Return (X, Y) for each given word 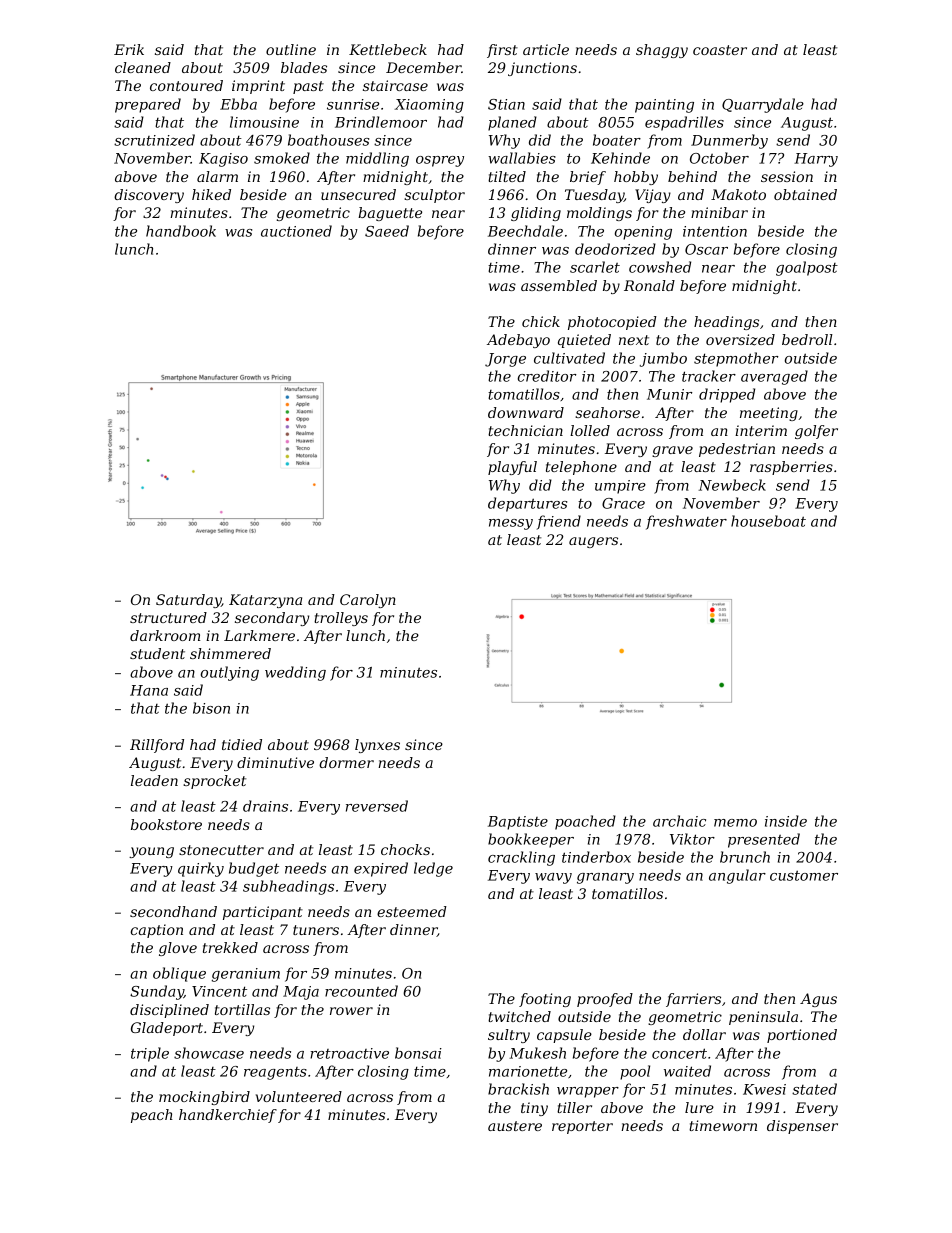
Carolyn (368, 601)
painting (664, 106)
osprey (440, 161)
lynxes (377, 746)
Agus (818, 1000)
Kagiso (223, 160)
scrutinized (154, 140)
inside (786, 821)
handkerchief (228, 1116)
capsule (564, 1036)
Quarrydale (763, 105)
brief (588, 178)
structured (168, 617)
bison (211, 708)
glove (178, 949)
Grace (623, 503)
